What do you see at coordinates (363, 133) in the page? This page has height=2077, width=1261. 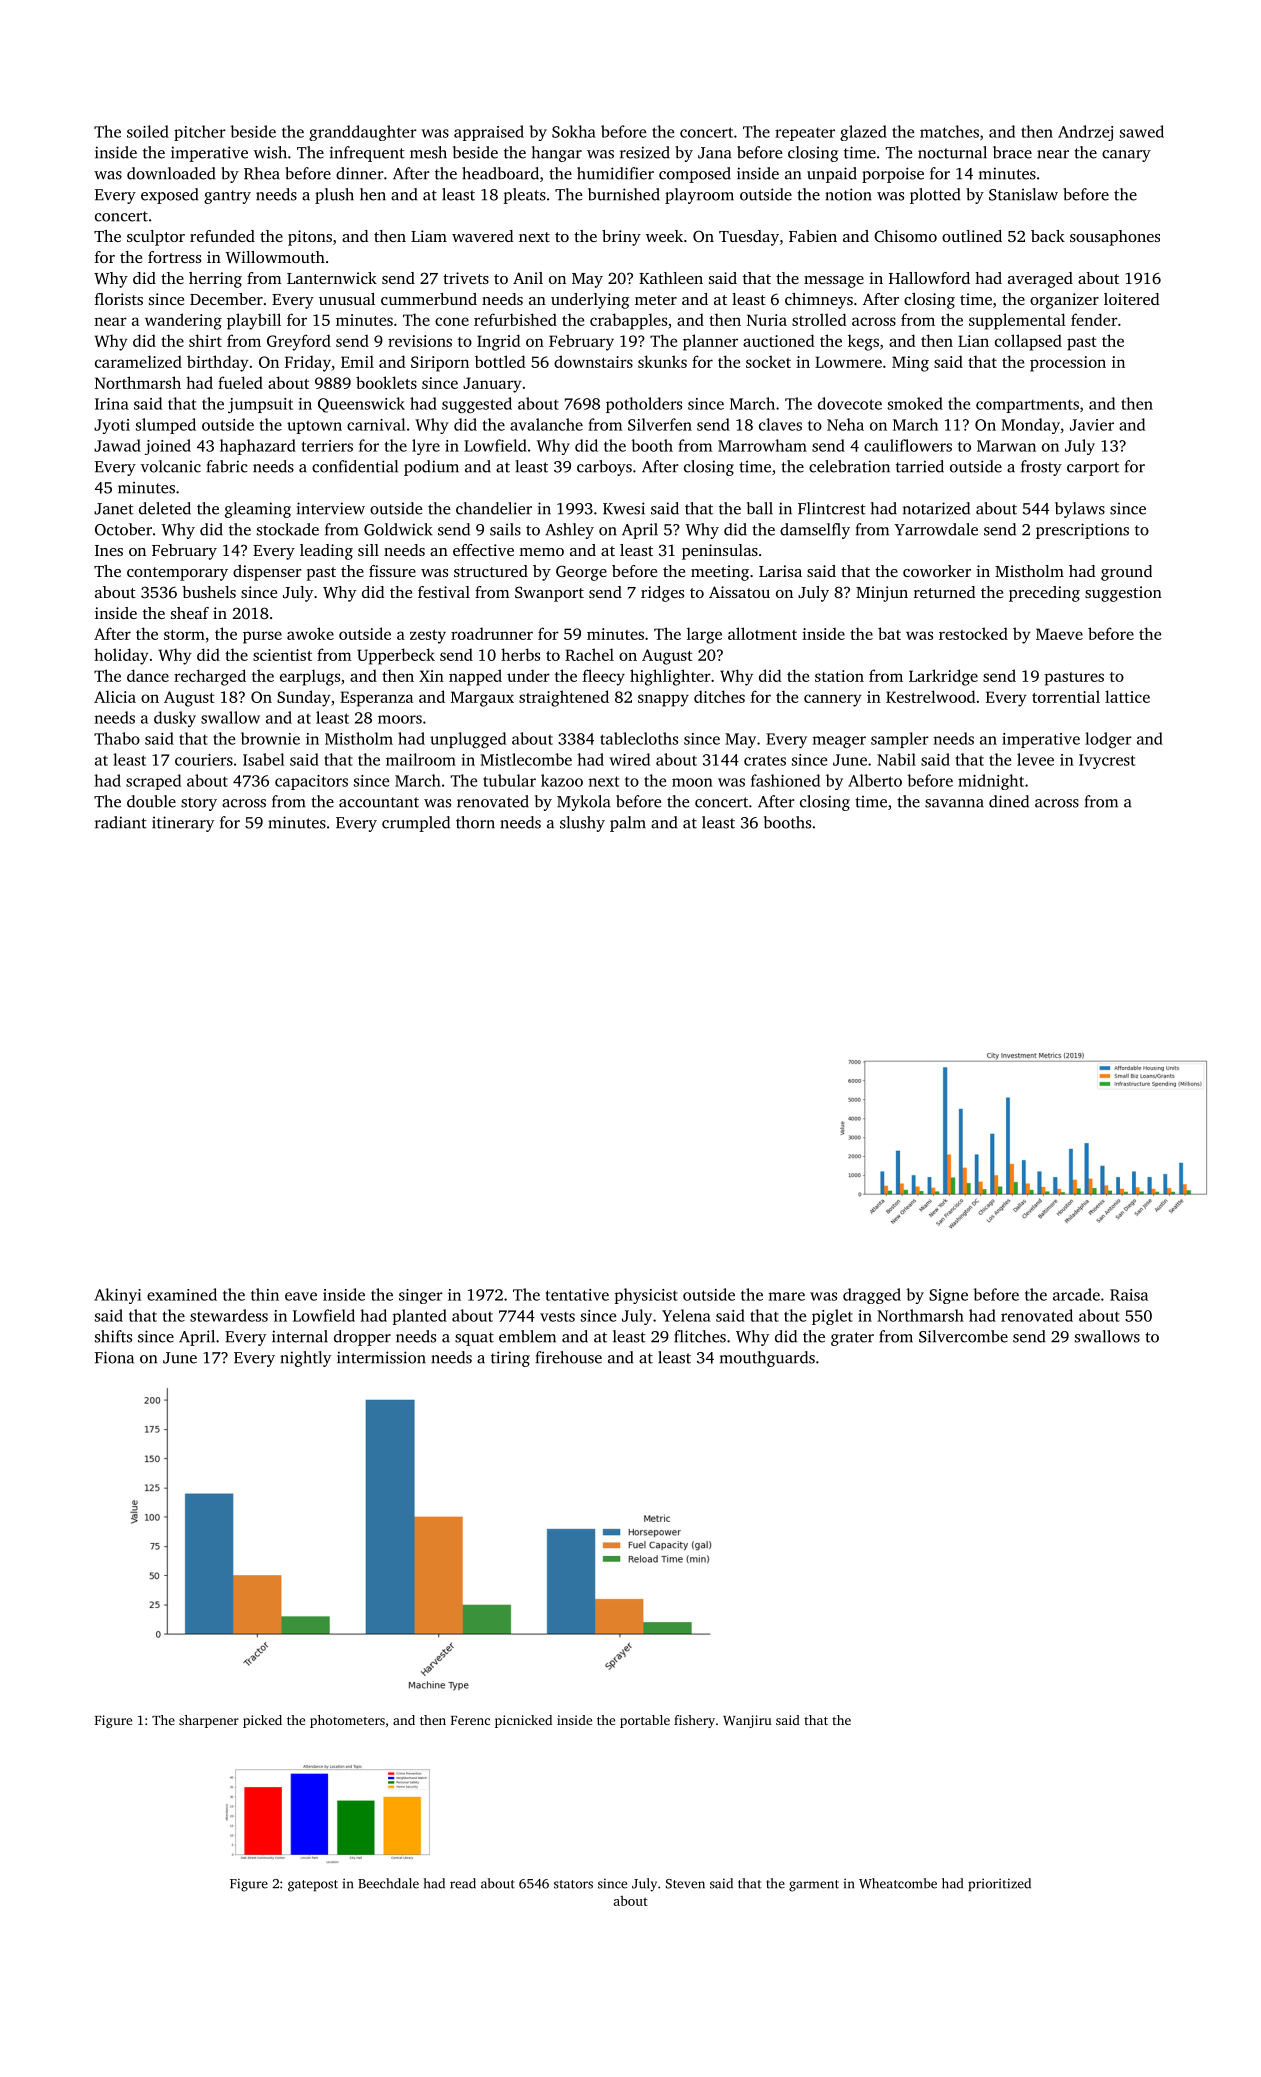 I see `granddaughter` at bounding box center [363, 133].
